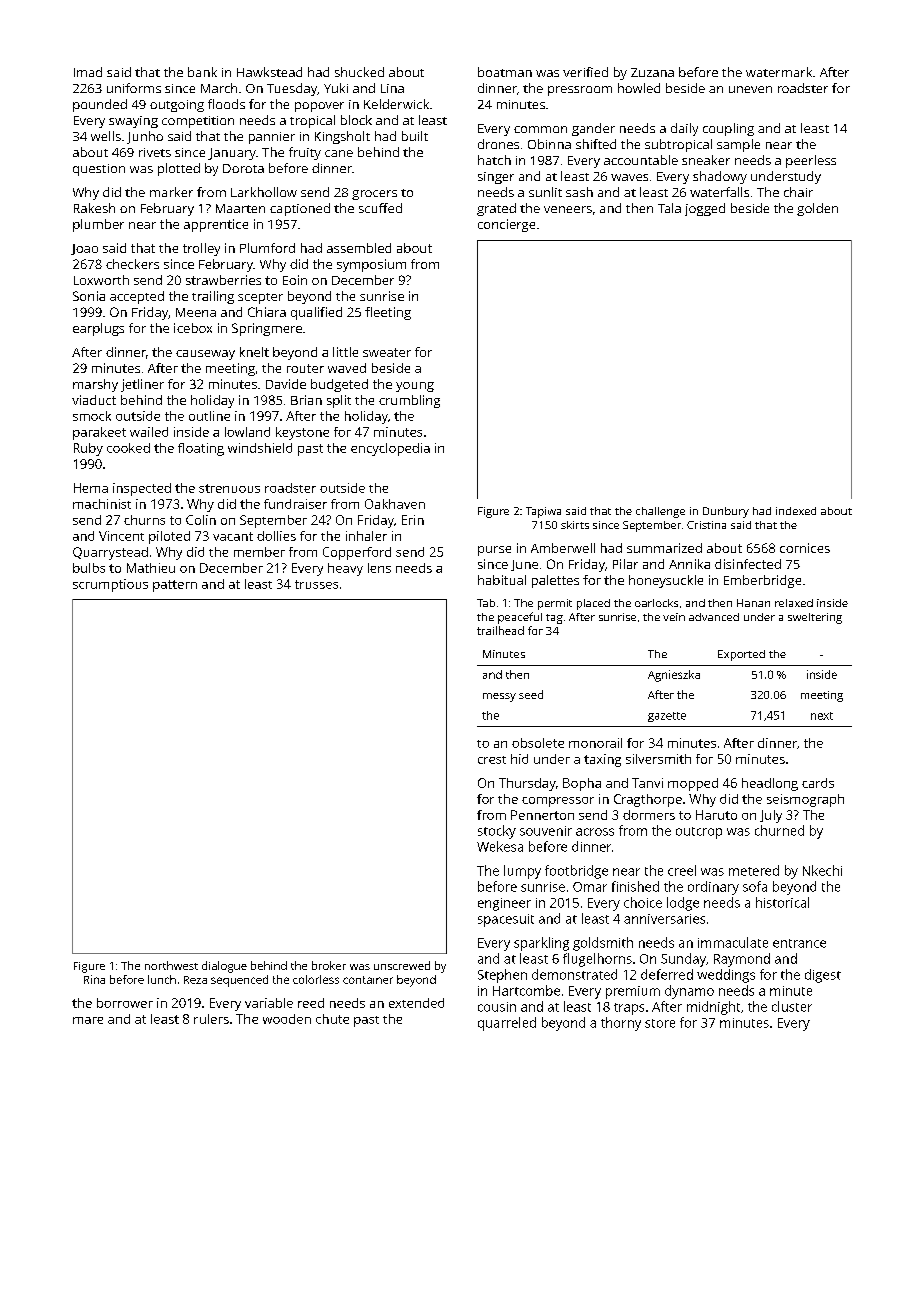  Describe the element at coordinates (779, 72) in the document. I see `watermark` at that location.
